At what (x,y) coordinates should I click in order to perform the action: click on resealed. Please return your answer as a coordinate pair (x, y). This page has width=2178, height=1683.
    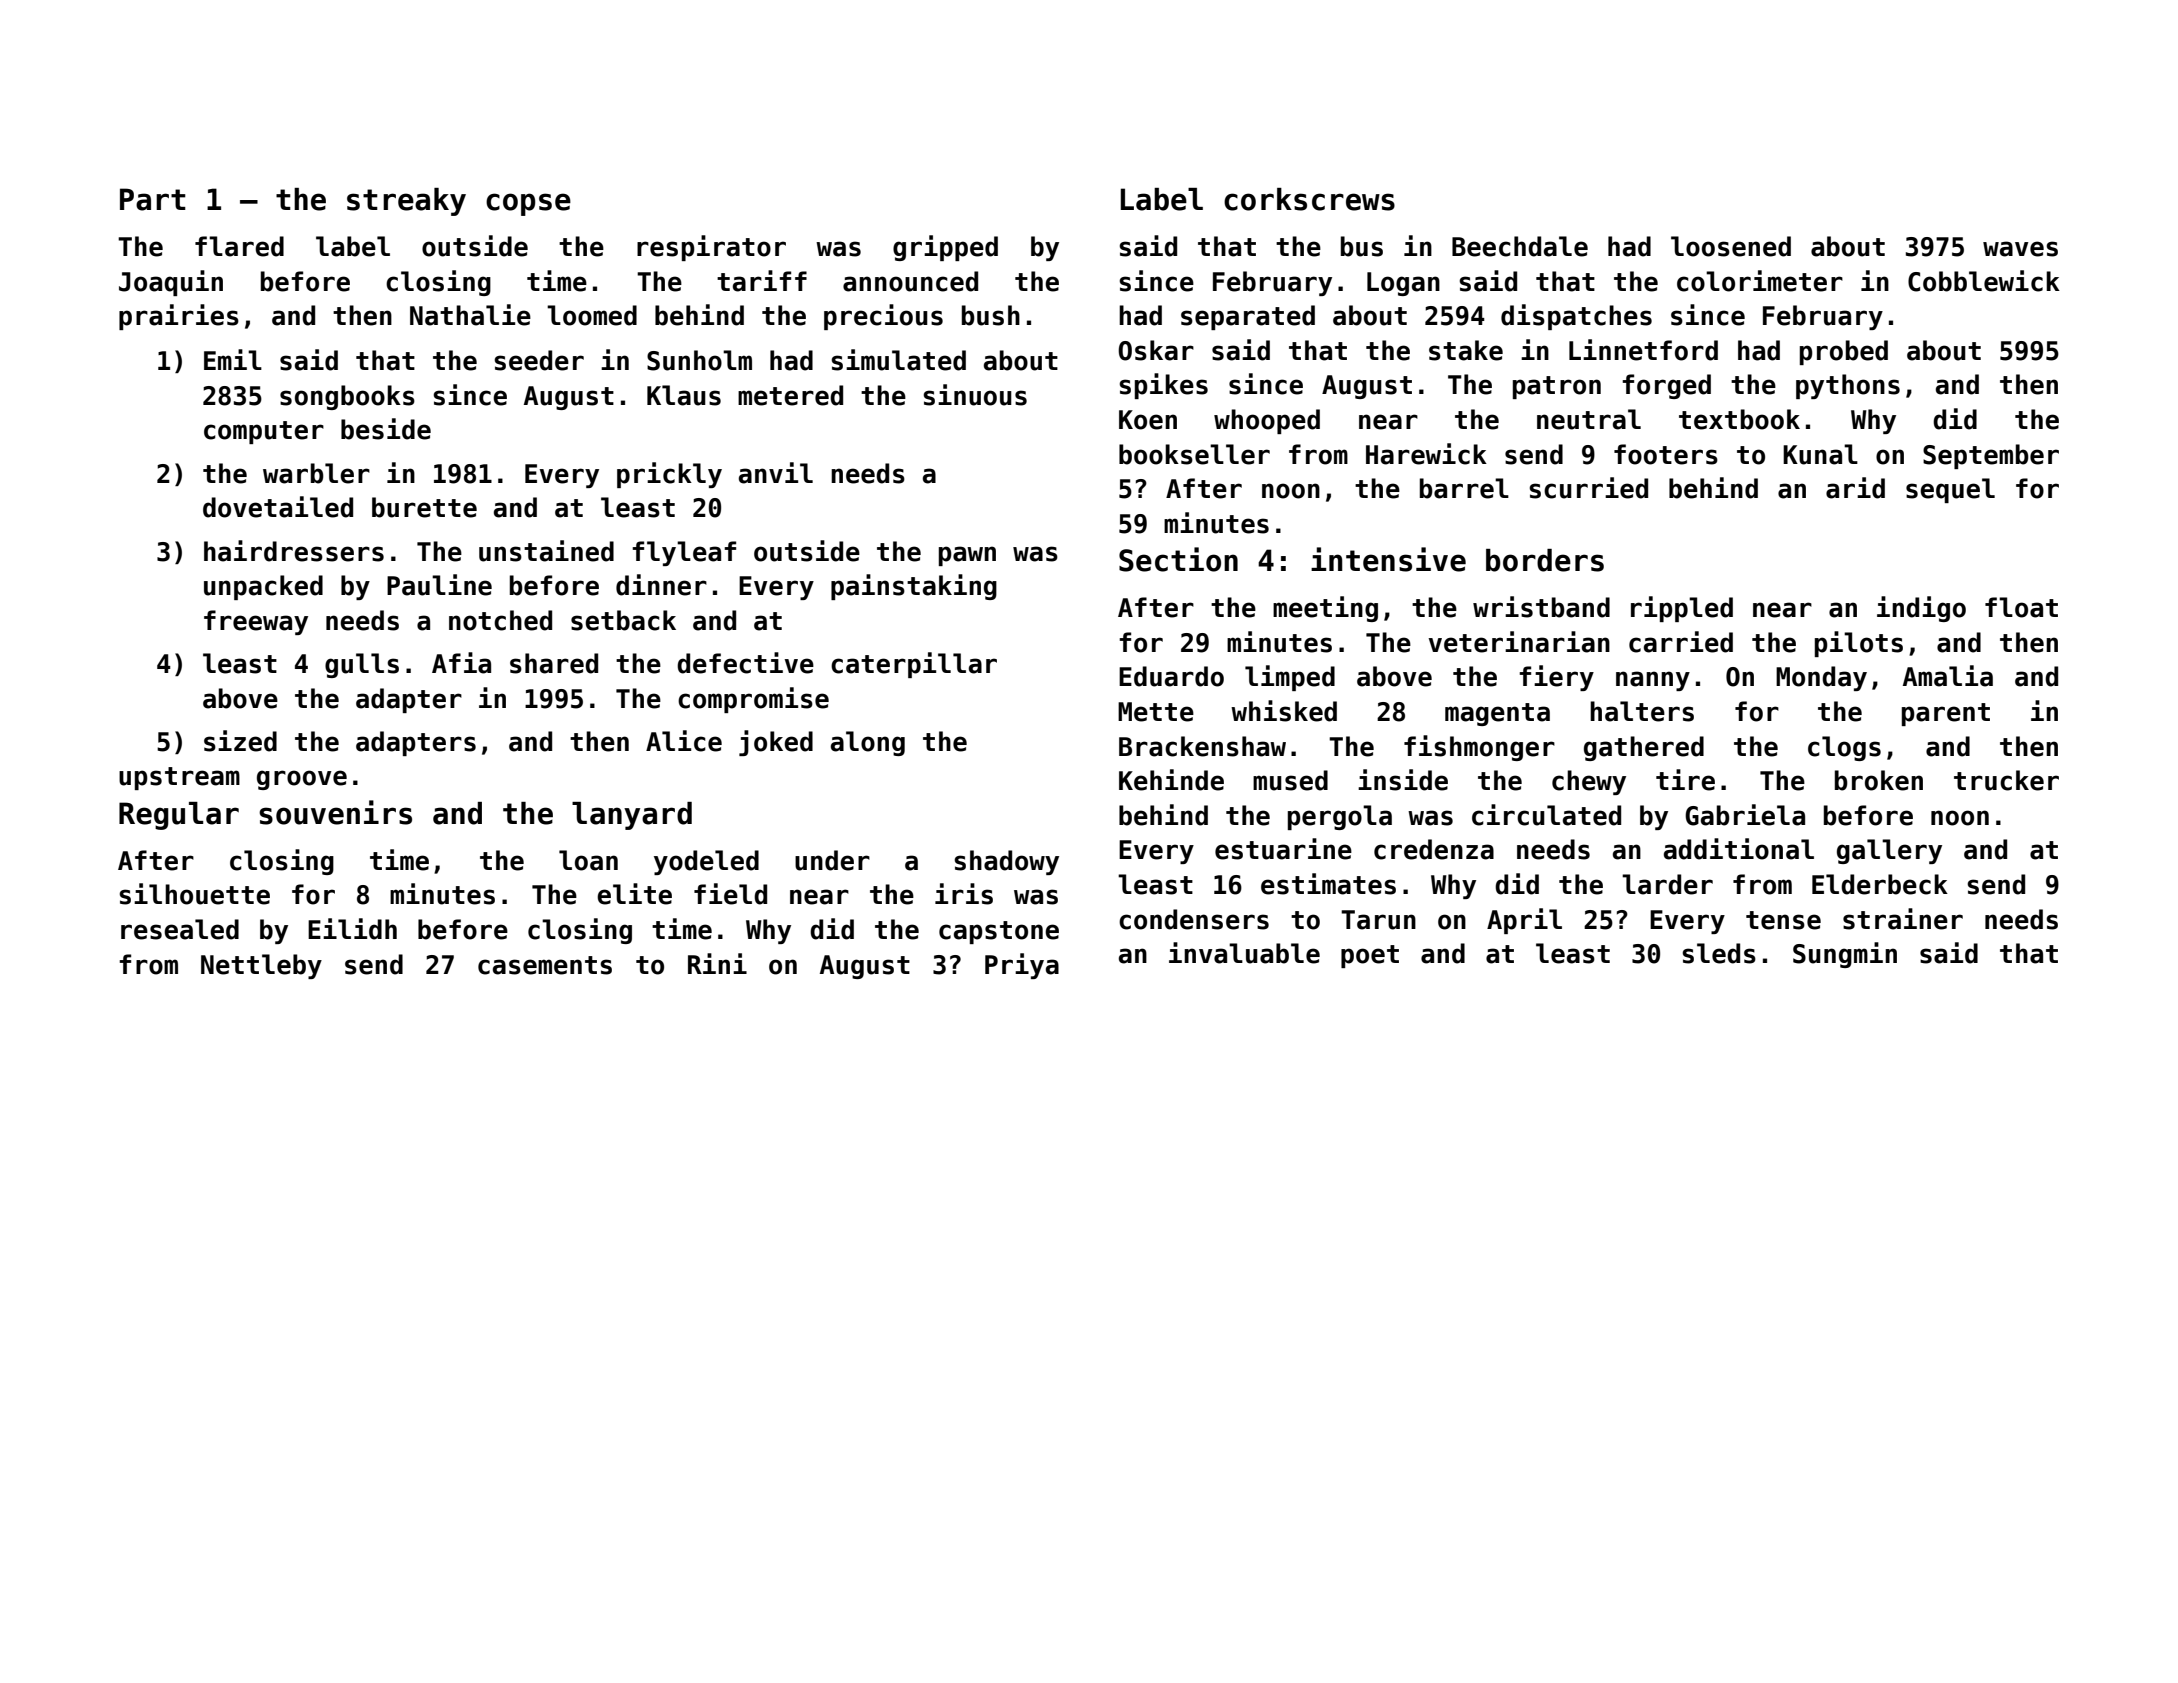
    Looking at the image, I should click on (180, 929).
